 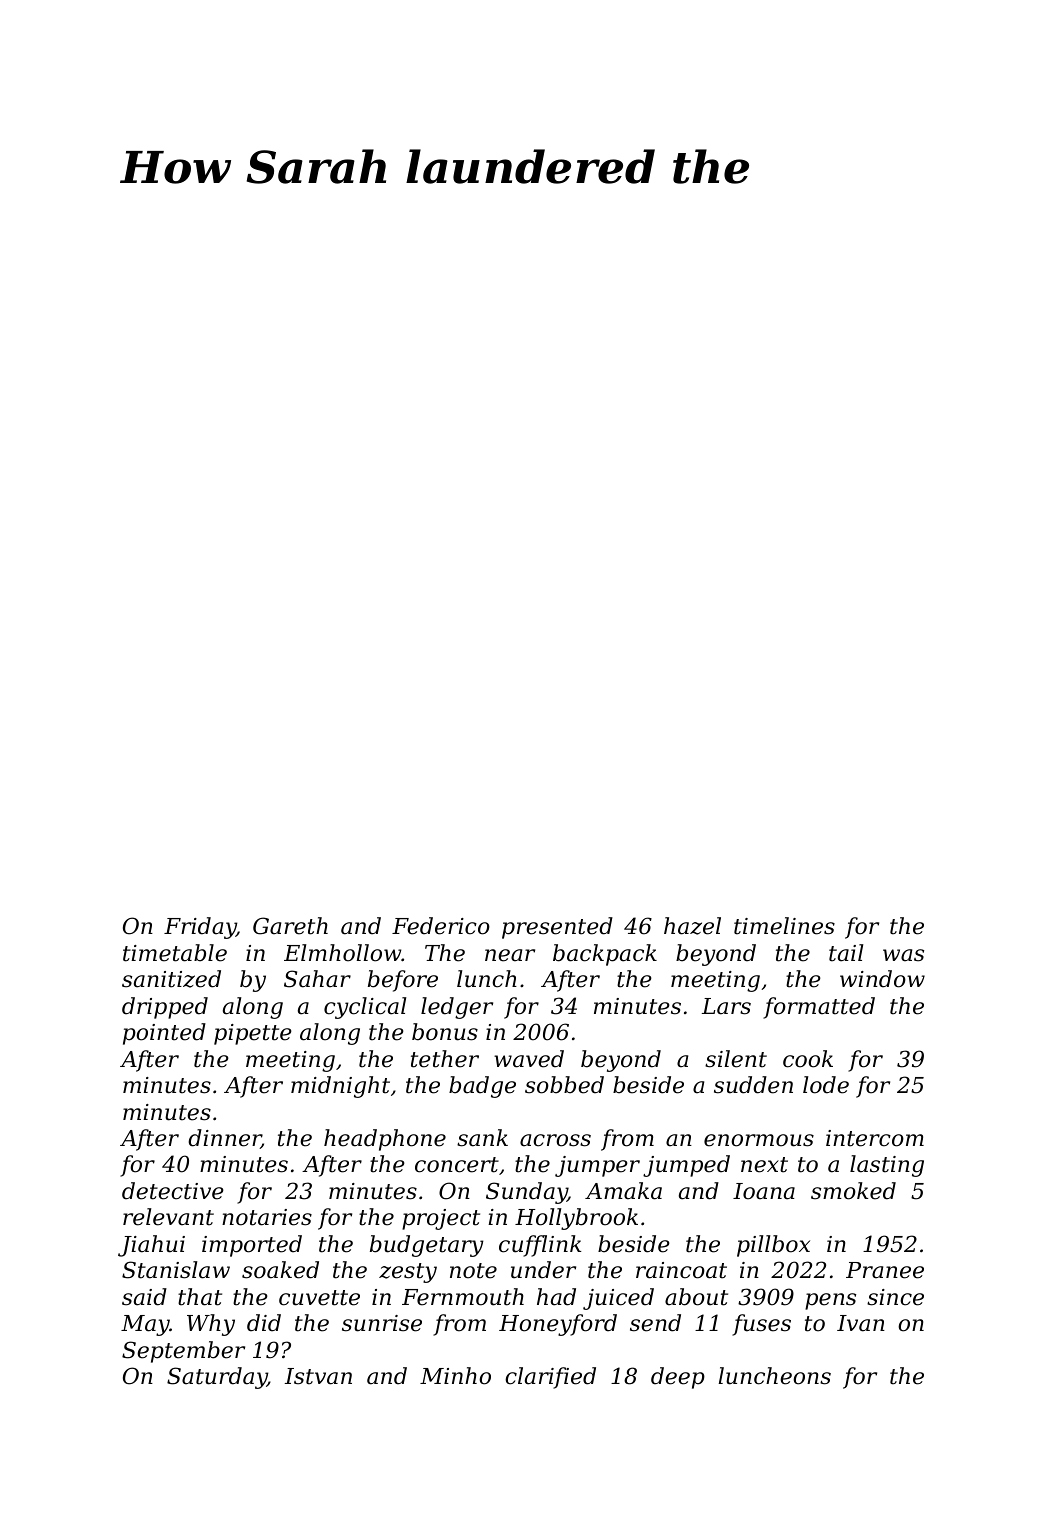 I want to click on timelines, so click(x=784, y=926).
